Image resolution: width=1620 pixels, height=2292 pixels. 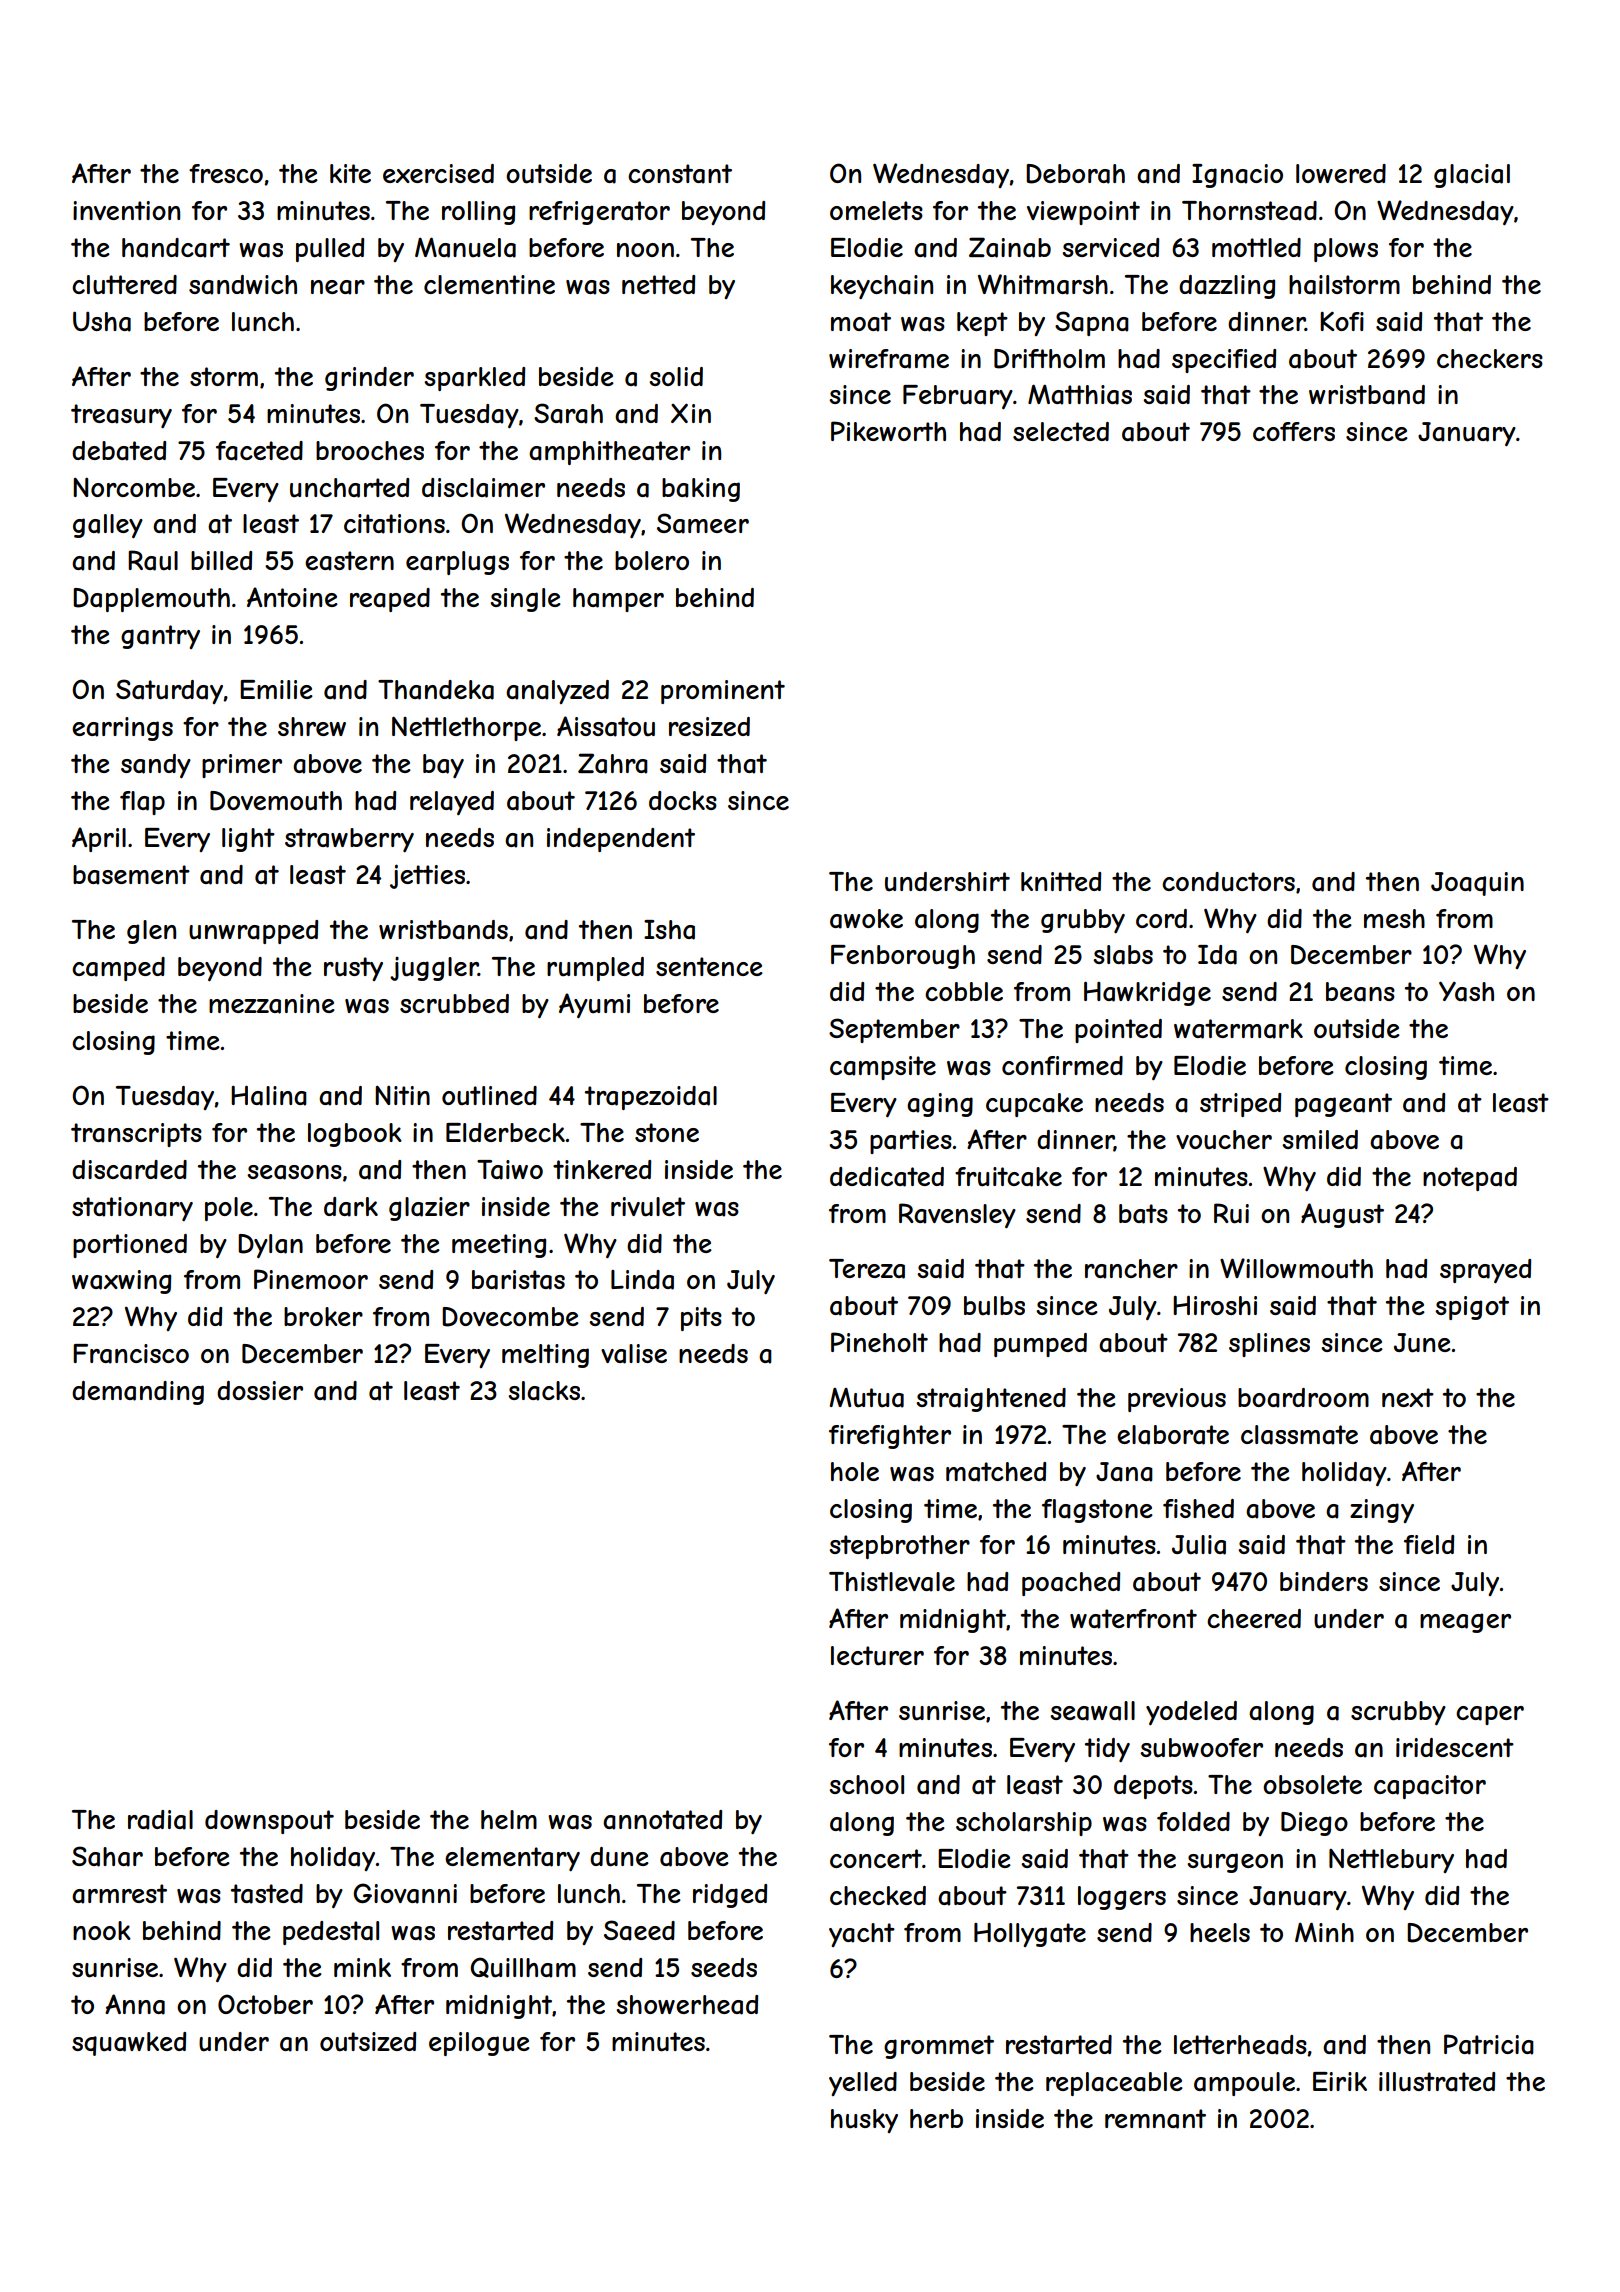 I want to click on September, so click(x=894, y=1030).
